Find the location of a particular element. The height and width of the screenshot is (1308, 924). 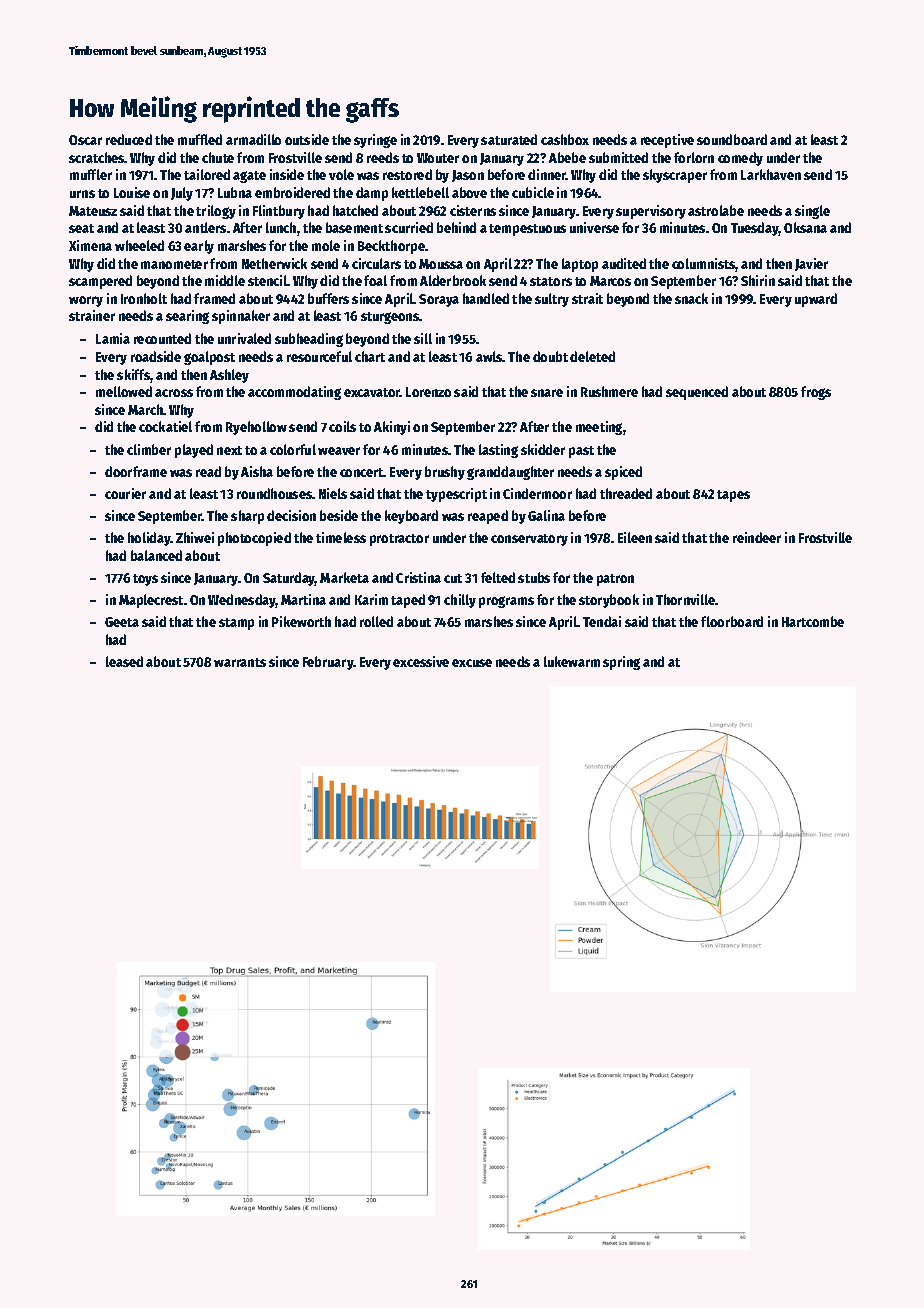

cashbox is located at coordinates (565, 139).
